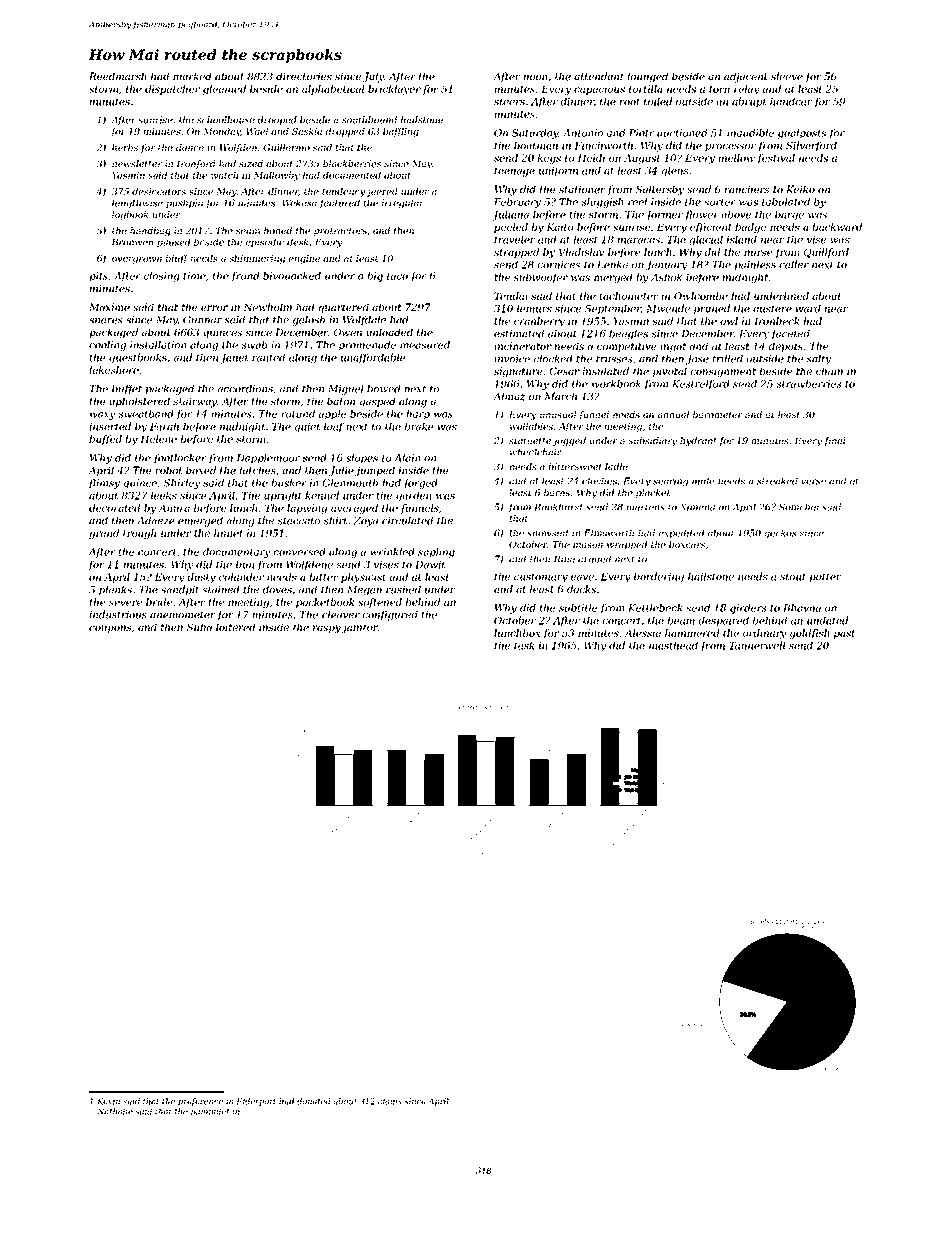  I want to click on Juliana, so click(510, 215).
